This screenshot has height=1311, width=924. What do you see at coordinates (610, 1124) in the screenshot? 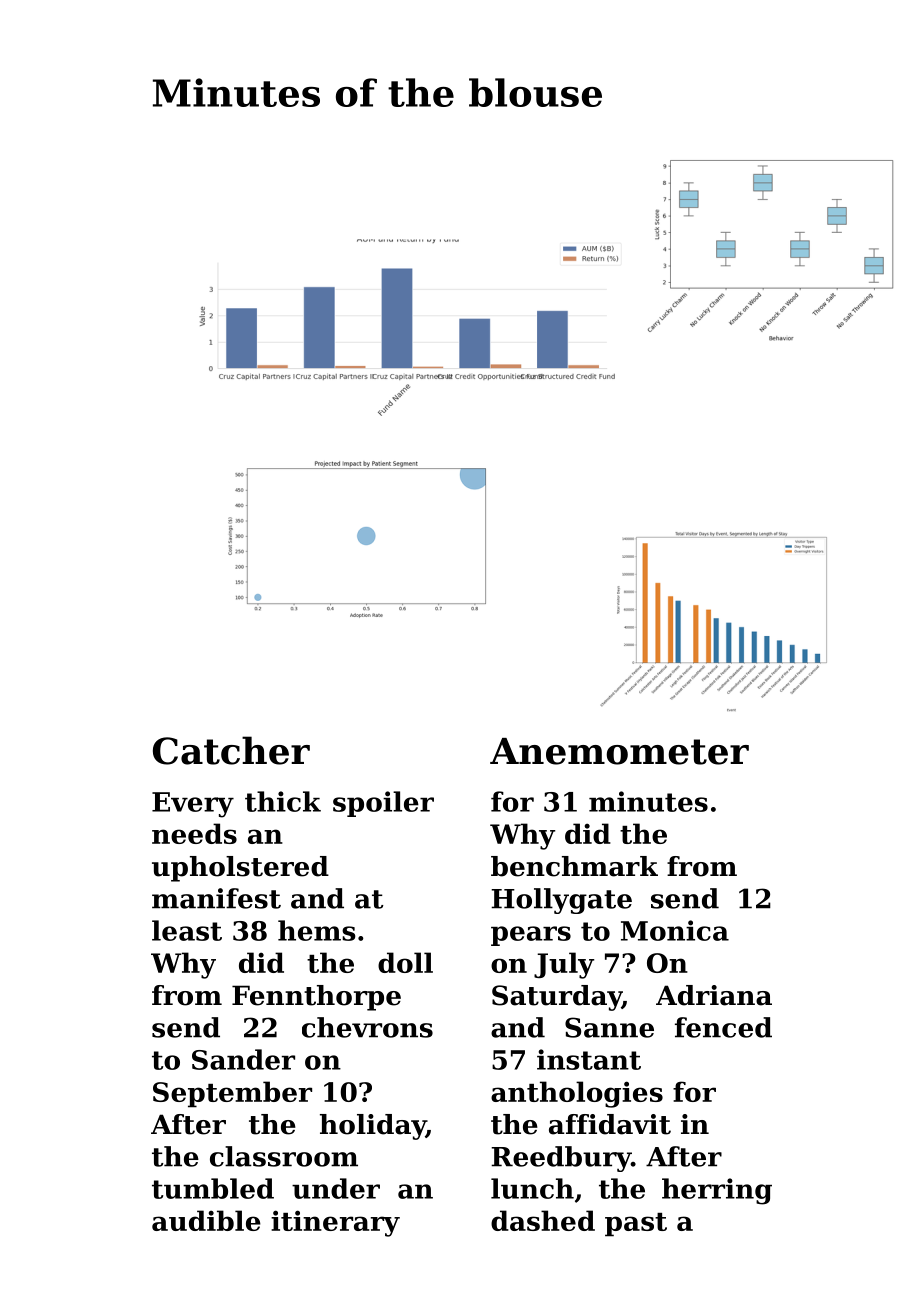
I see `affidavit` at bounding box center [610, 1124].
